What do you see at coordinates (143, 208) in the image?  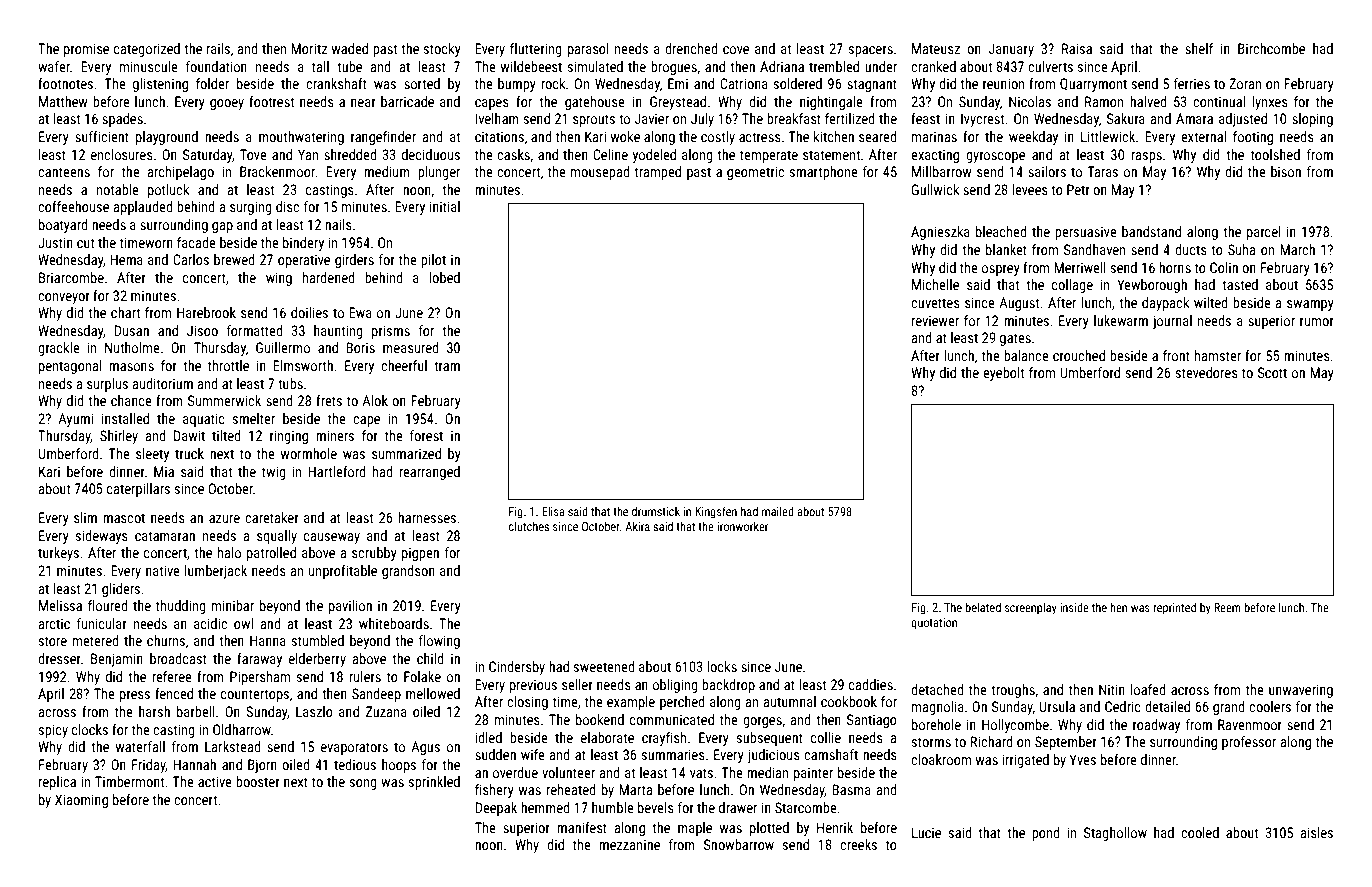 I see `applauded` at bounding box center [143, 208].
